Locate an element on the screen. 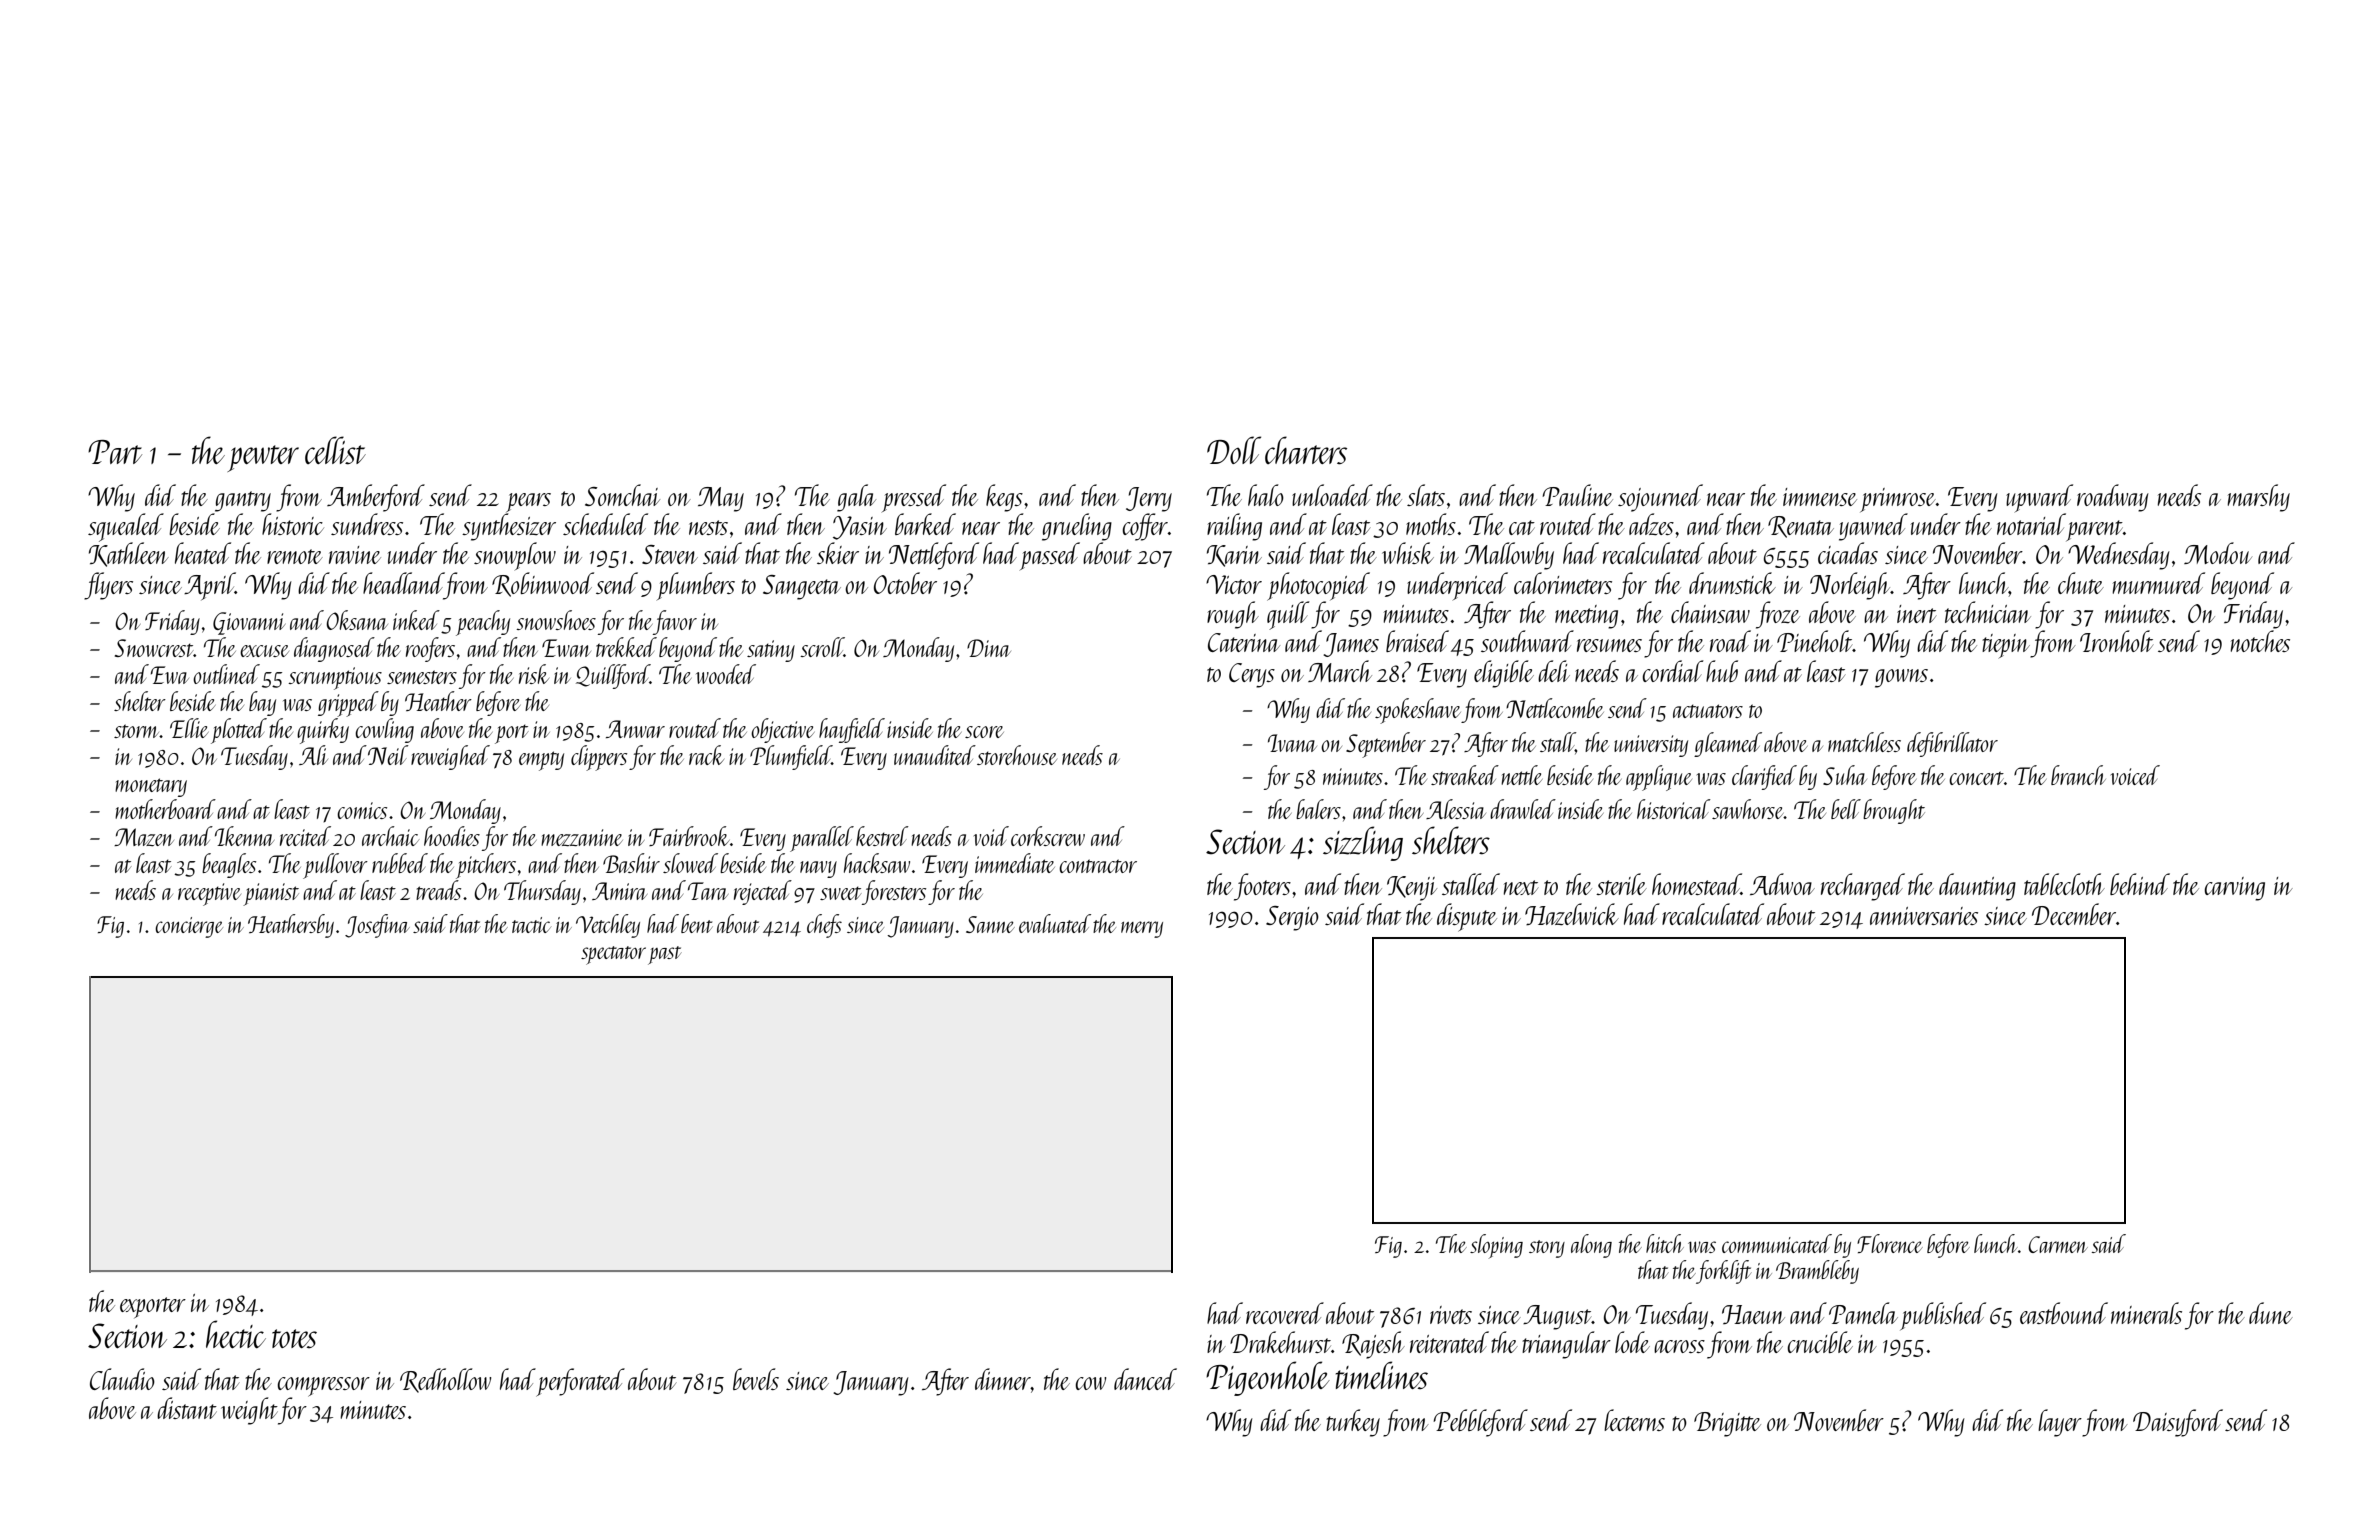  upward is located at coordinates (2039, 498).
